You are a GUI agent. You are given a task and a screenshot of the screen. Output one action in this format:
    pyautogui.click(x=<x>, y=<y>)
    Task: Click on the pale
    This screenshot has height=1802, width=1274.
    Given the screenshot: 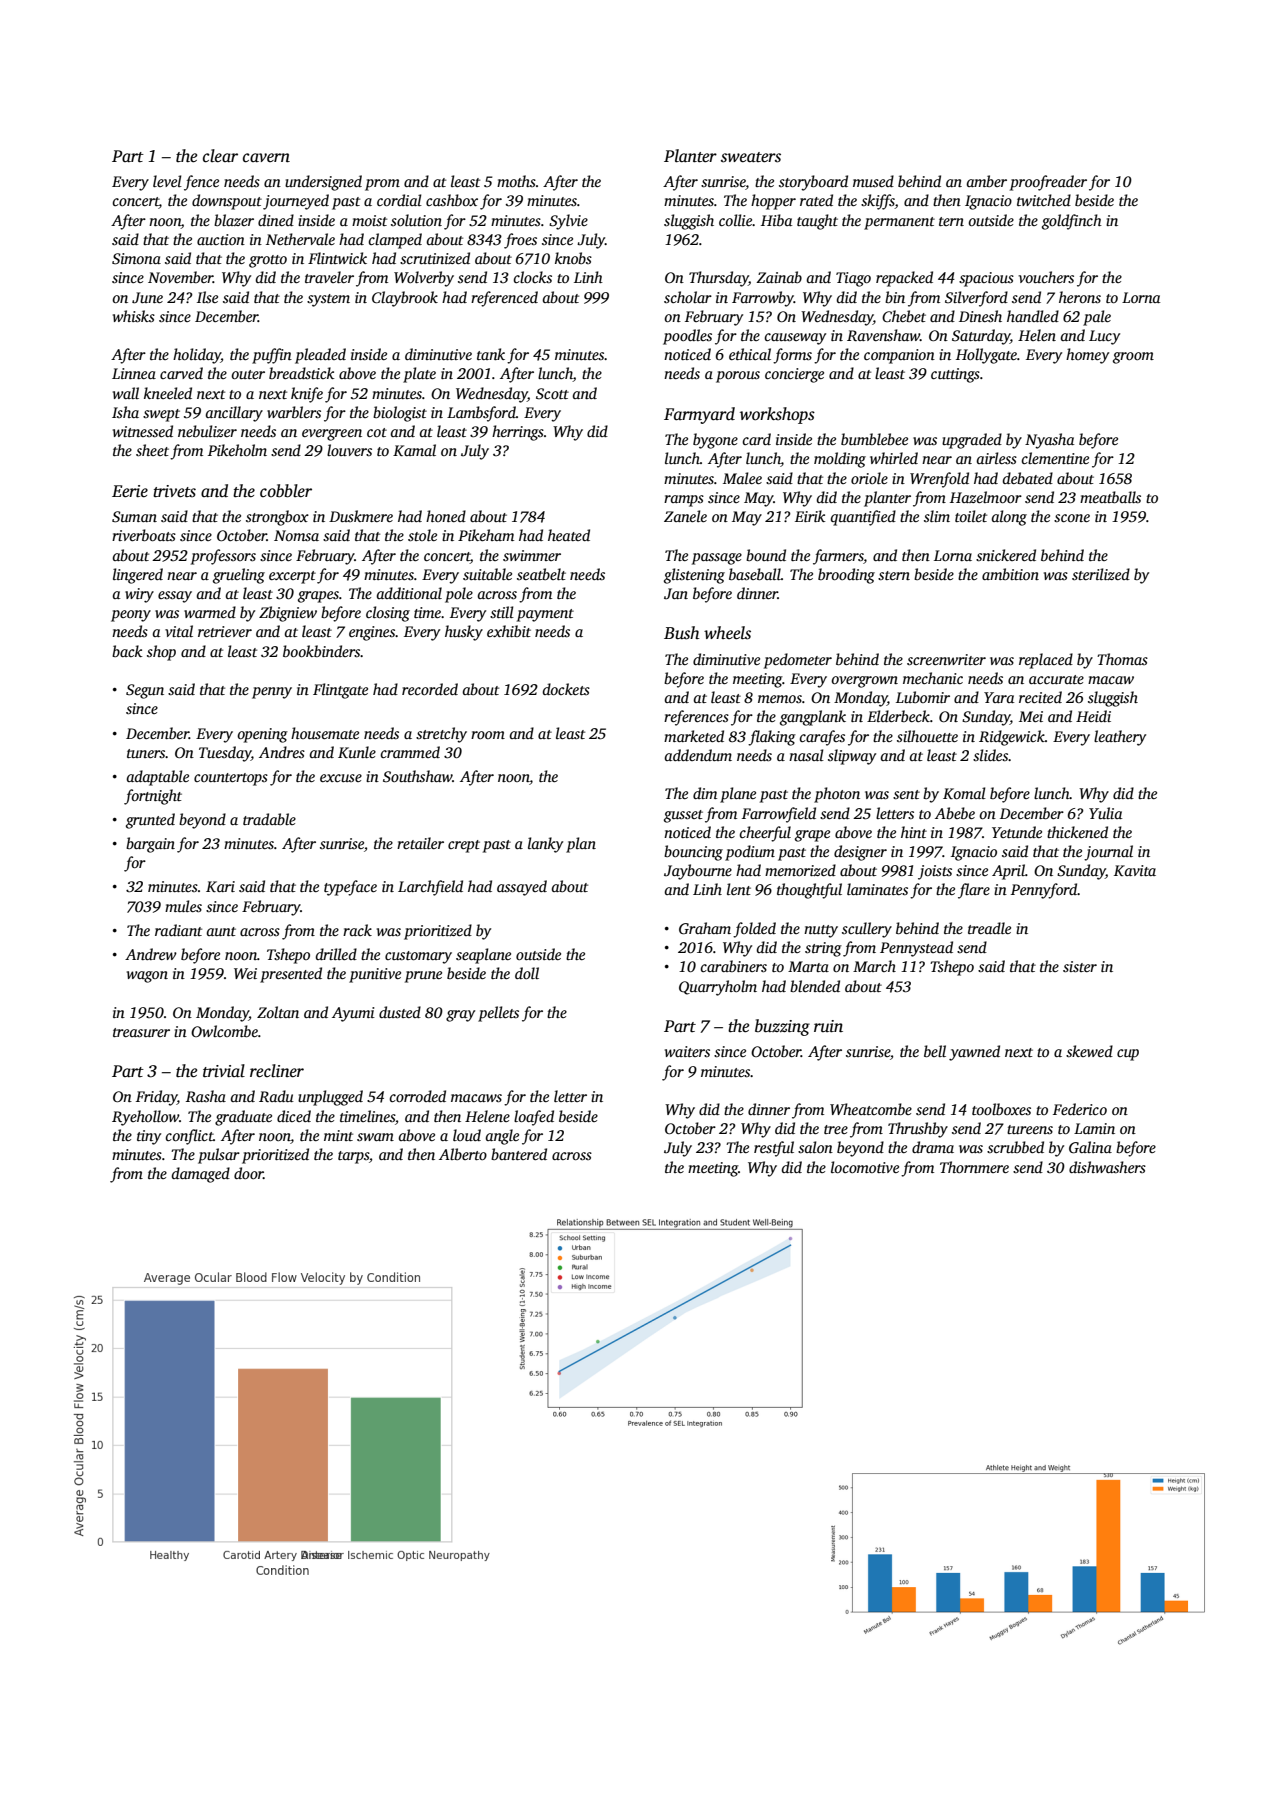 What is the action you would take?
    pyautogui.click(x=1097, y=318)
